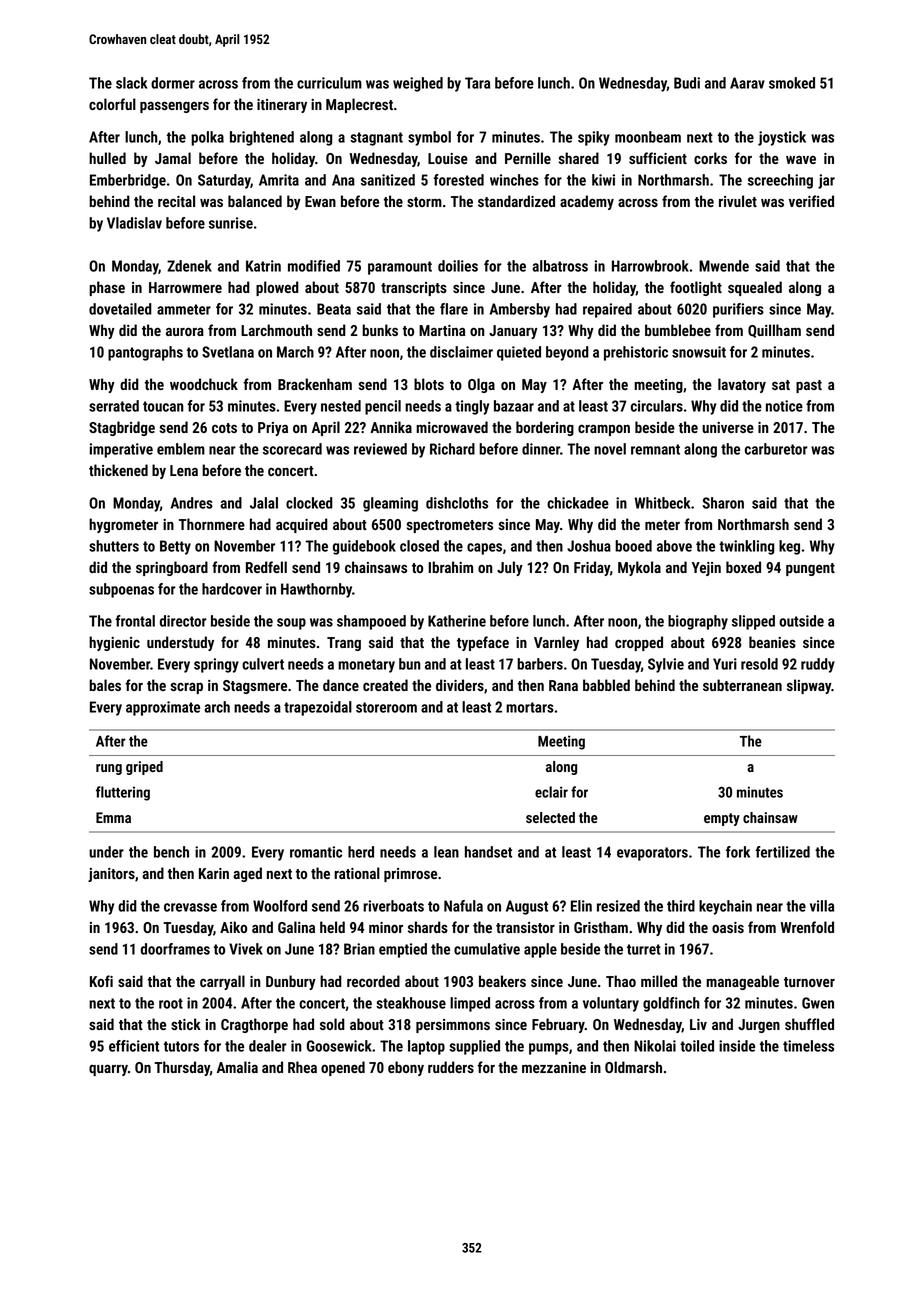  I want to click on Amalia, so click(237, 1067).
